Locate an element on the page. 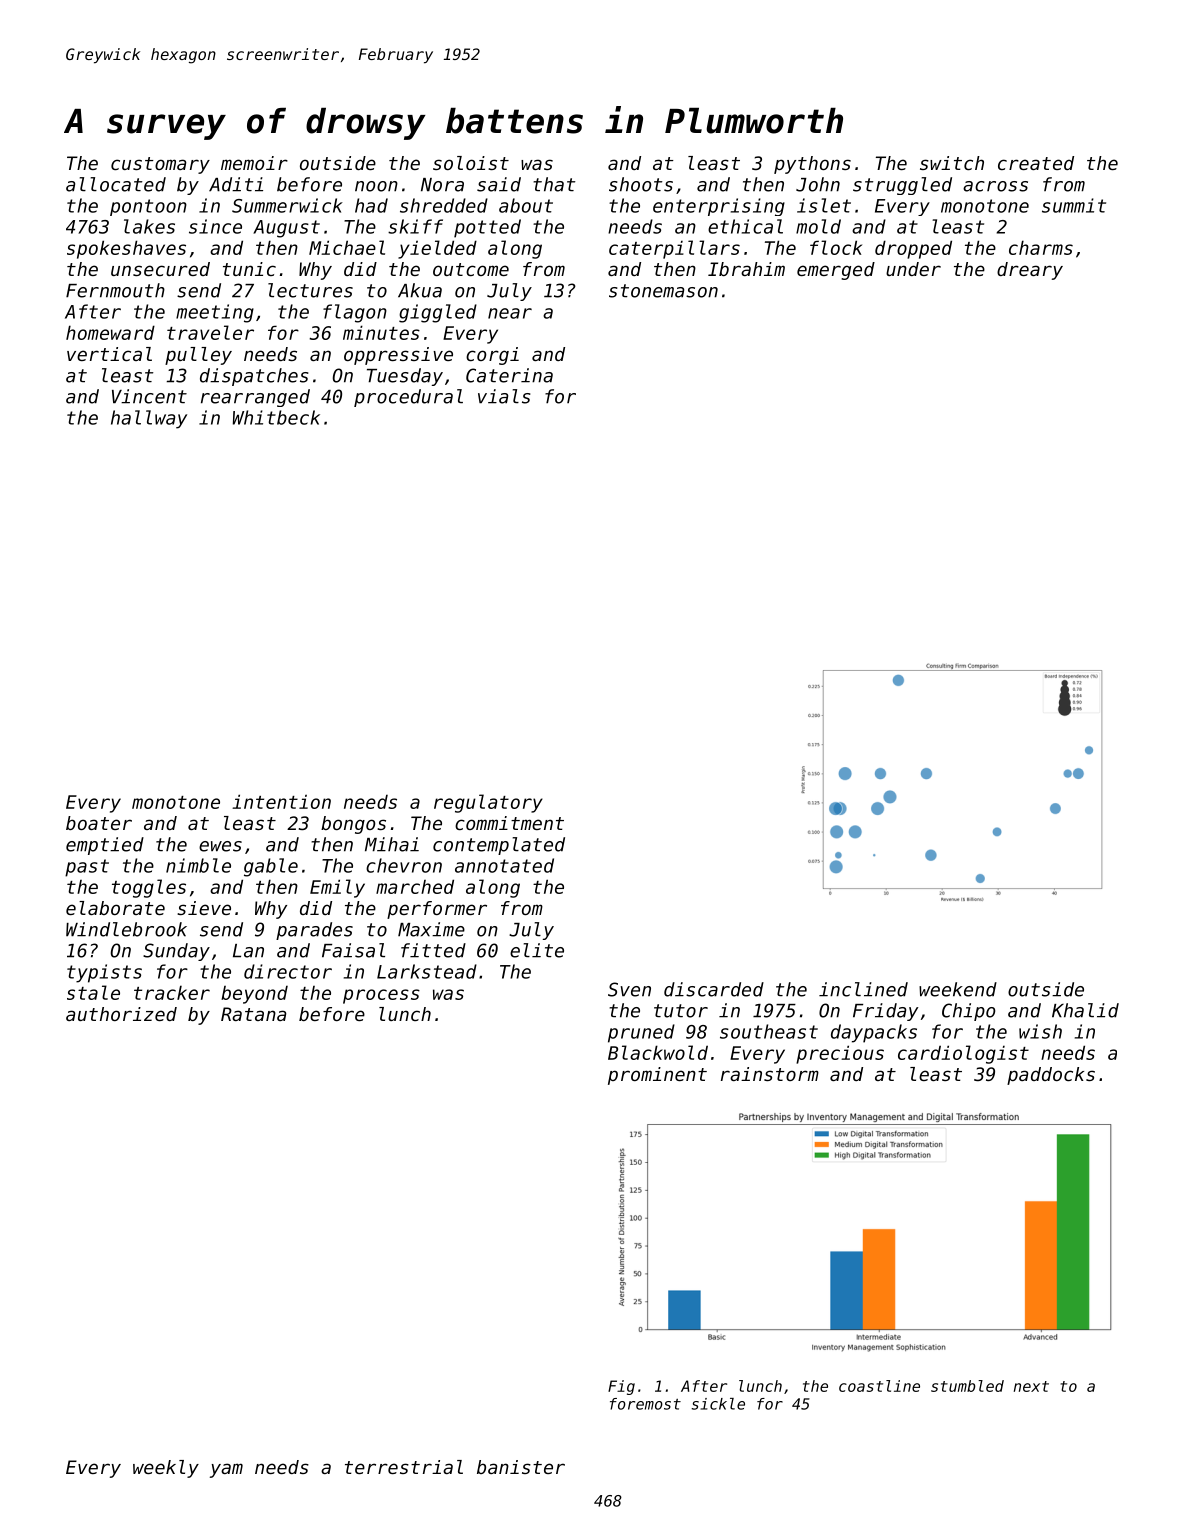 This image has height=1538, width=1188. southeast is located at coordinates (769, 1031).
